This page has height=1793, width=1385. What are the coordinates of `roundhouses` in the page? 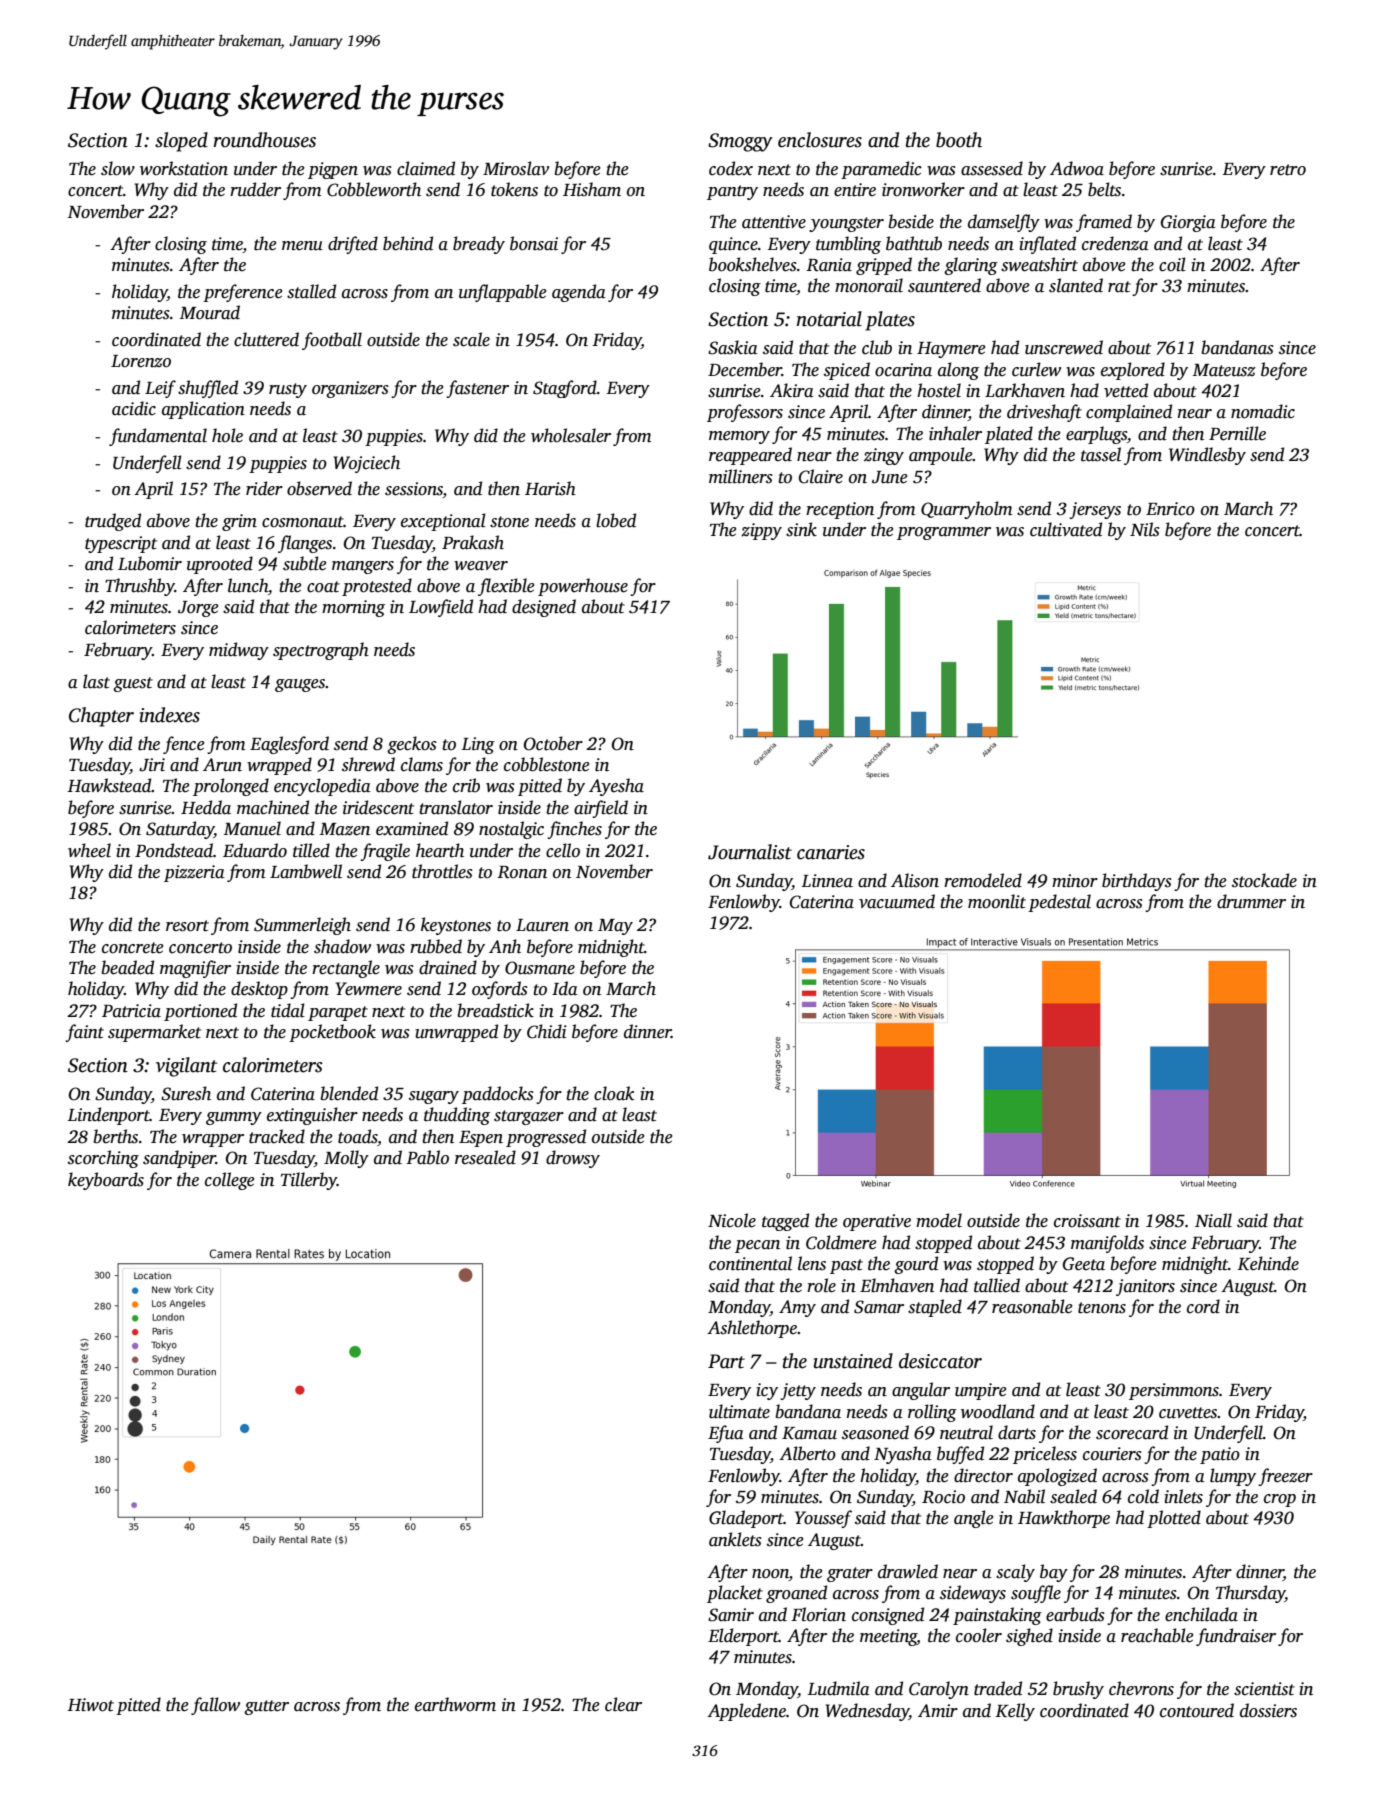 It's located at (264, 140).
